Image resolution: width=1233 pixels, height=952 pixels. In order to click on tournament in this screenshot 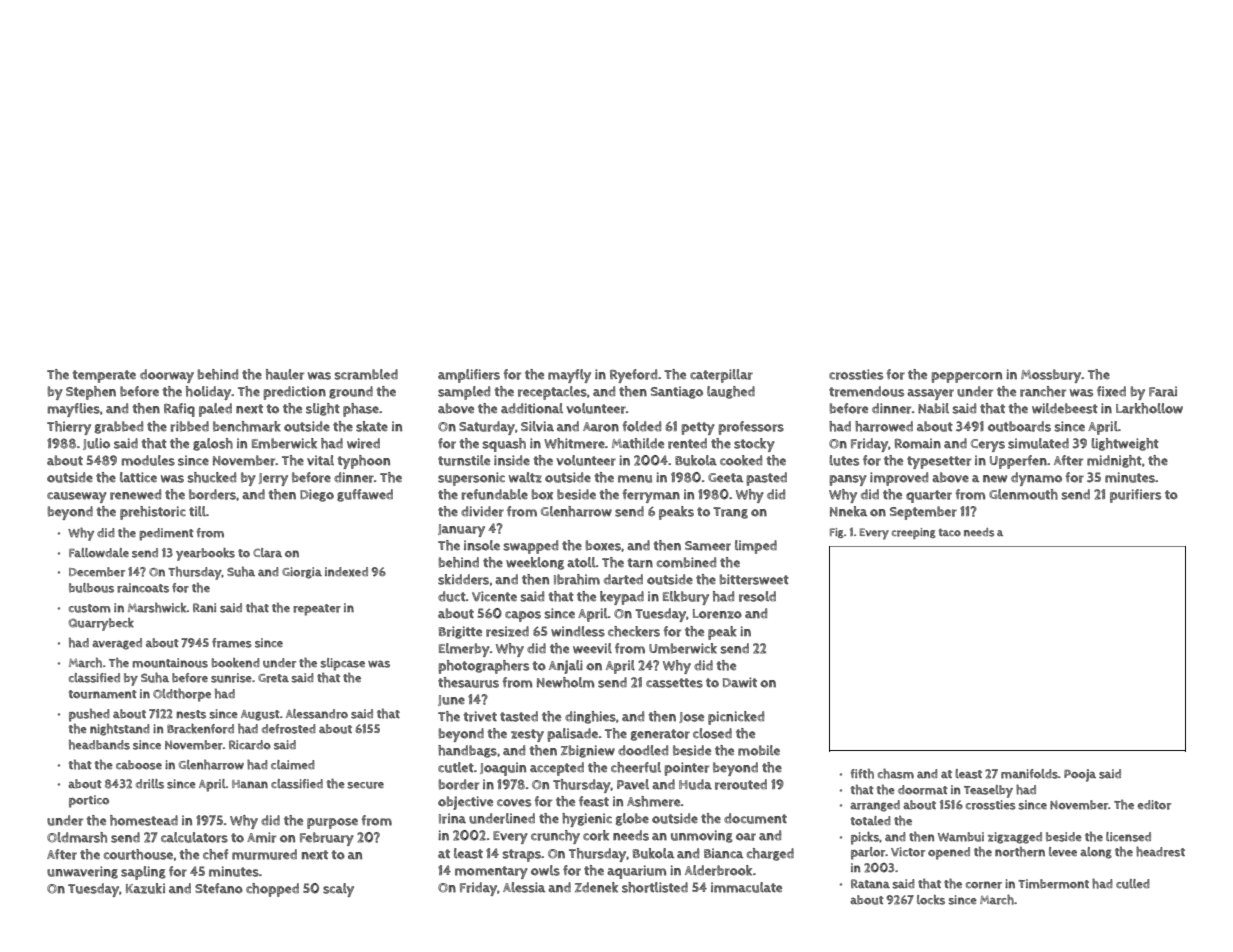, I will do `click(102, 694)`.
